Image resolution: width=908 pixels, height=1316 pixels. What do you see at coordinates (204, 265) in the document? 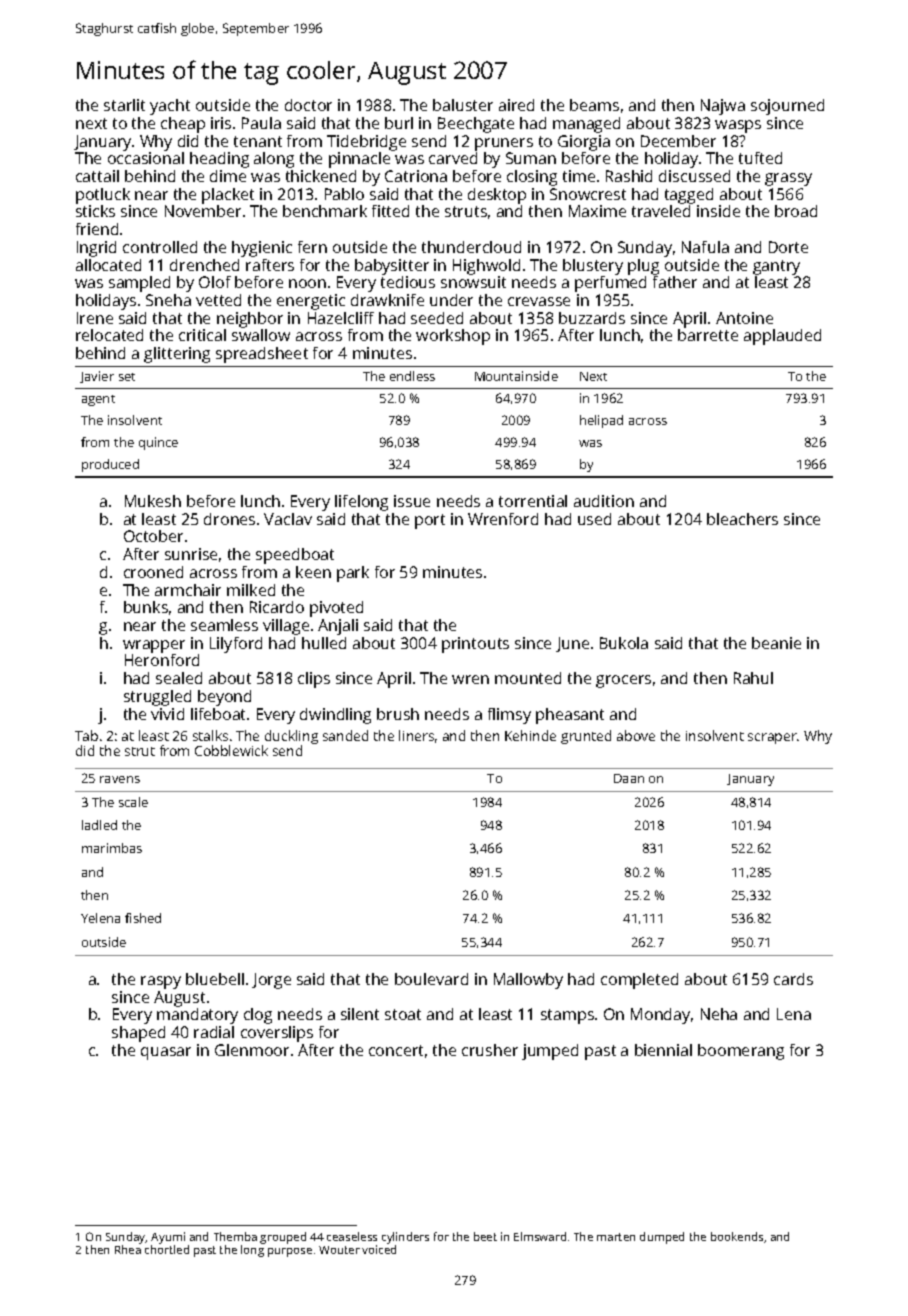
I see `drenched` at bounding box center [204, 265].
